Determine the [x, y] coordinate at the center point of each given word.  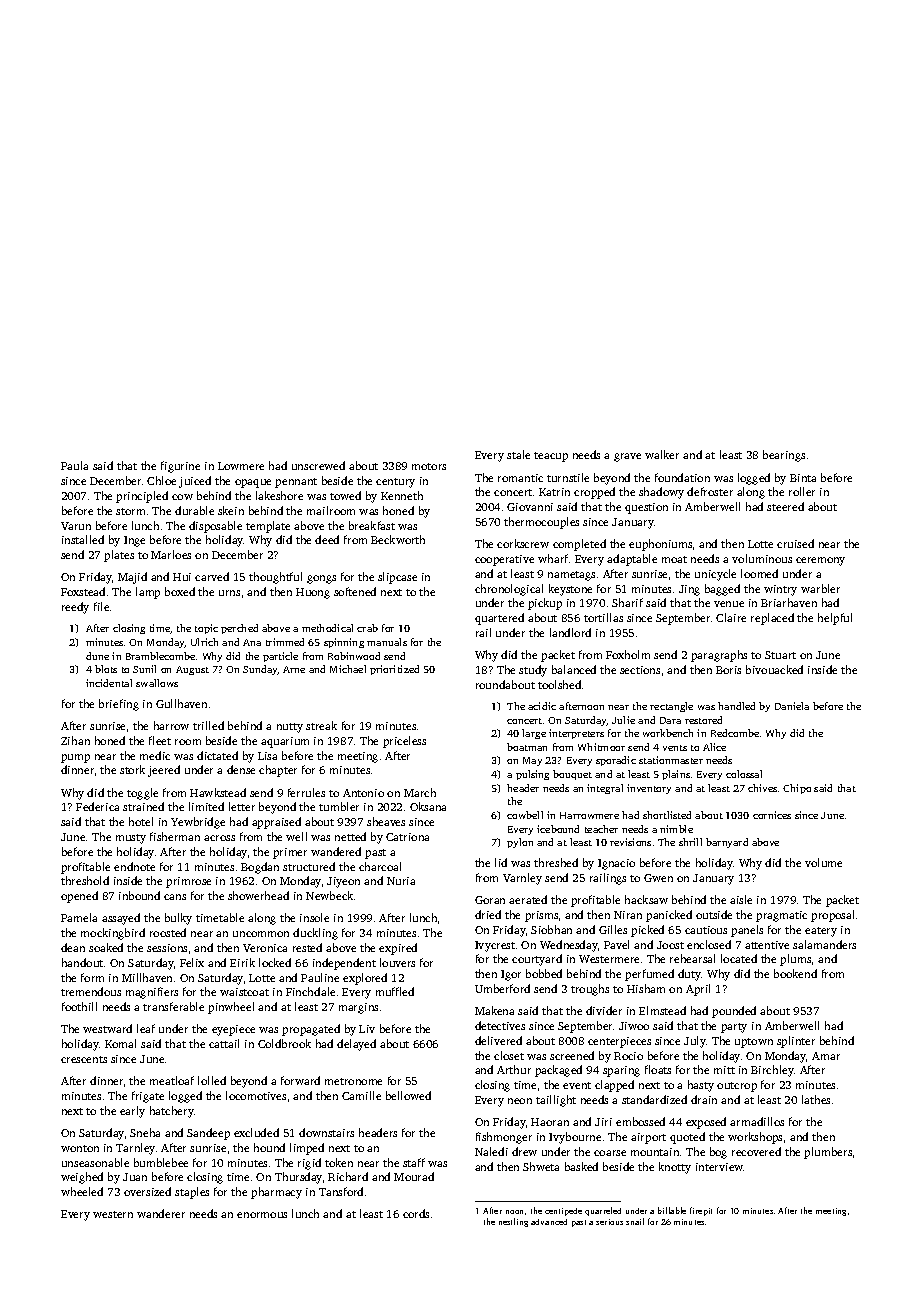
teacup [551, 457]
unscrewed [318, 465]
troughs [590, 990]
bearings [784, 456]
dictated [217, 755]
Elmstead [662, 1010]
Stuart [780, 655]
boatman [527, 747]
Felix [192, 962]
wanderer [161, 1213]
